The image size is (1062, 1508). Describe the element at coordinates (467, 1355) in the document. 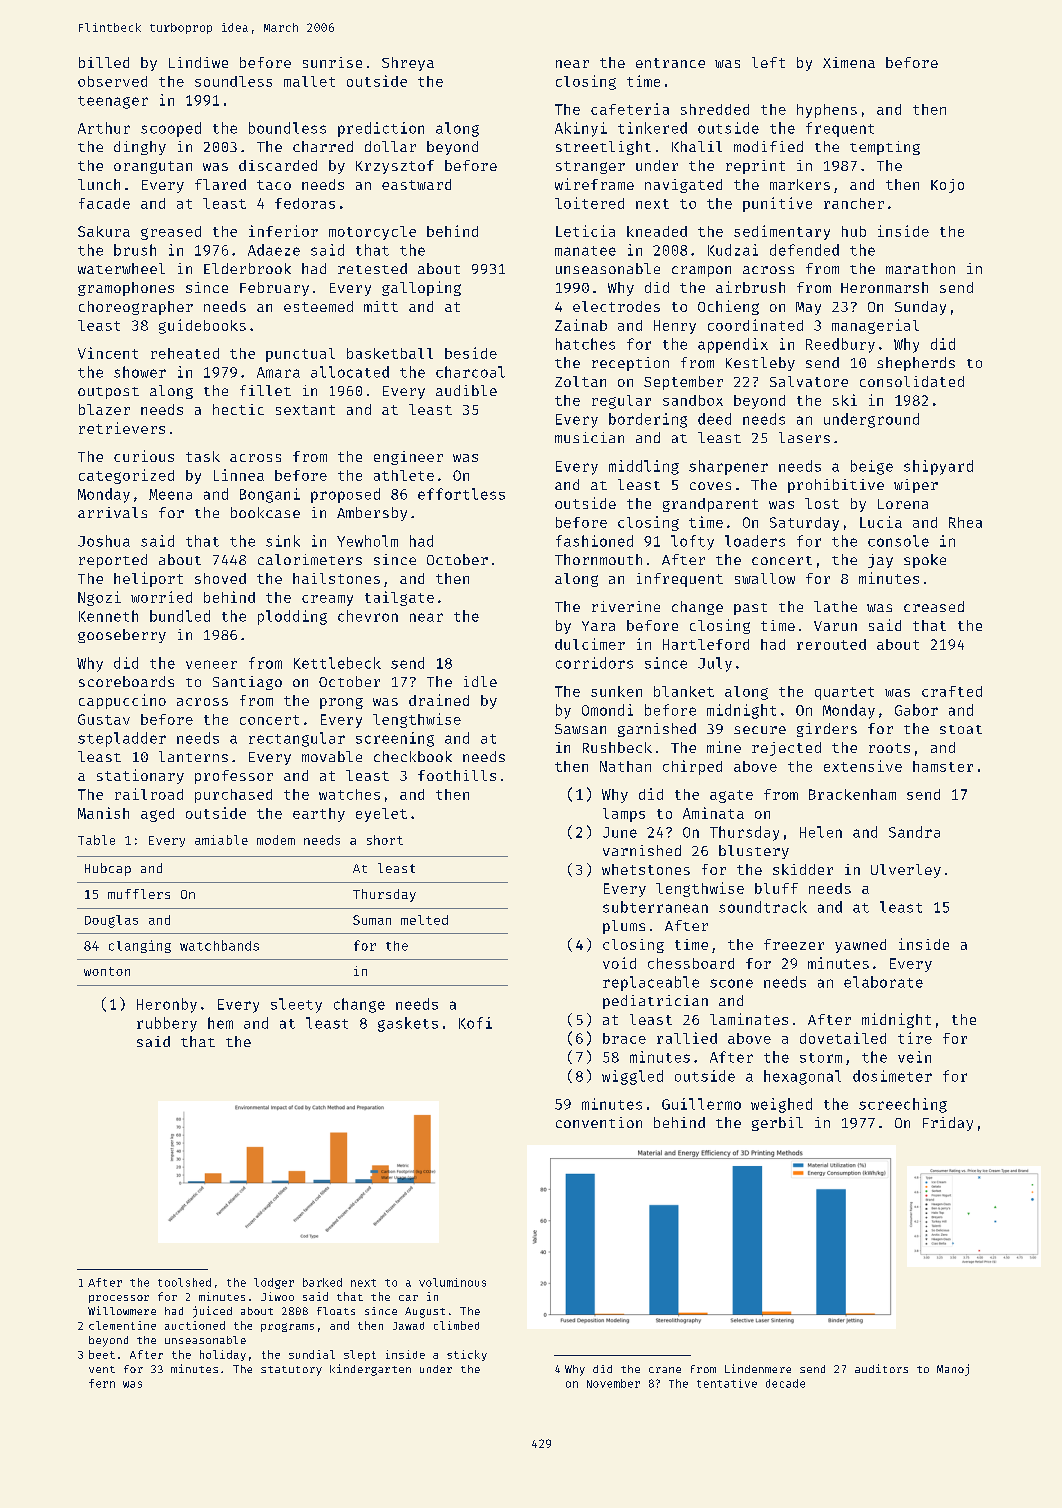

I see `sticky` at that location.
